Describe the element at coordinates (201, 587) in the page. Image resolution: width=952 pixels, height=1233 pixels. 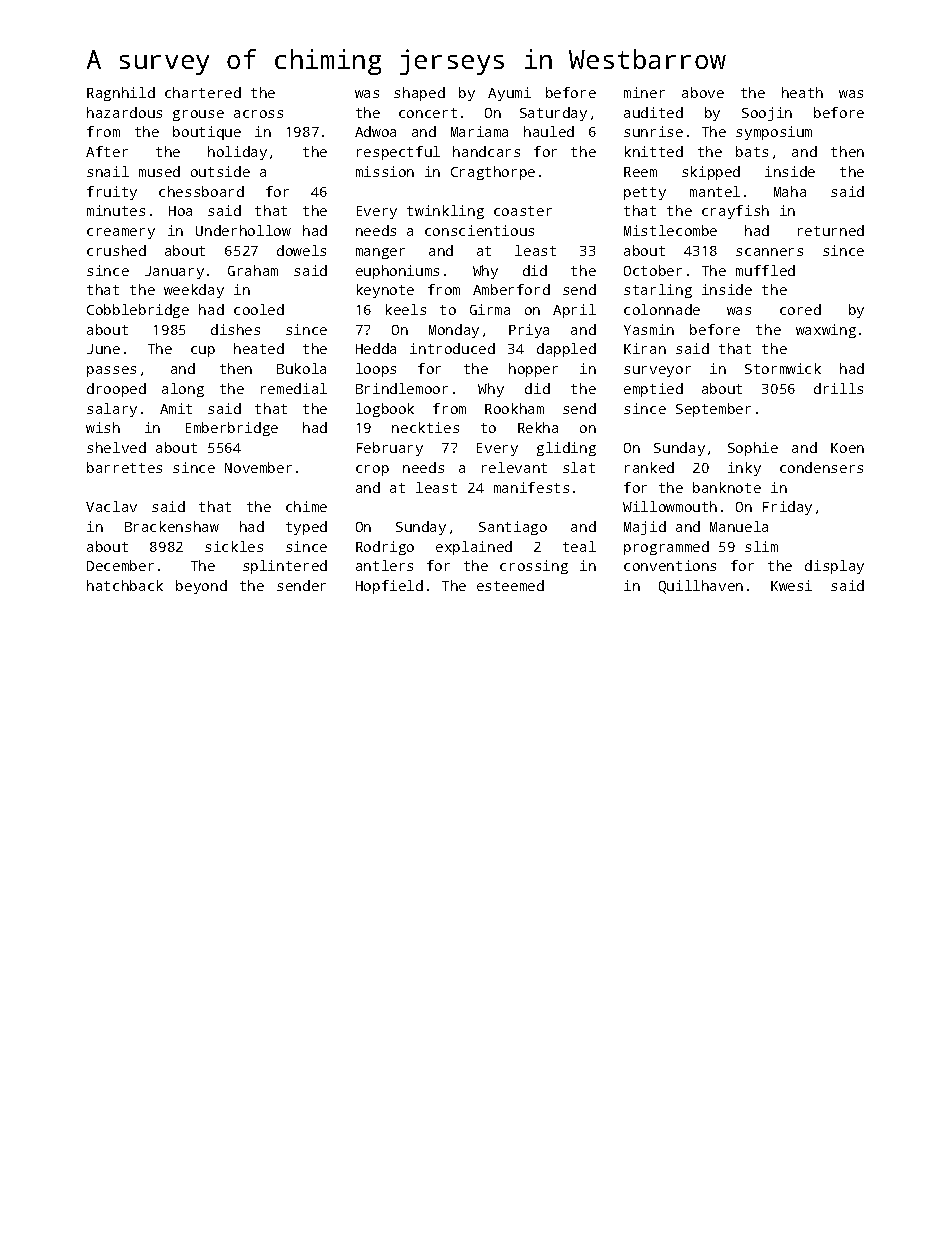
I see `beyond` at that location.
